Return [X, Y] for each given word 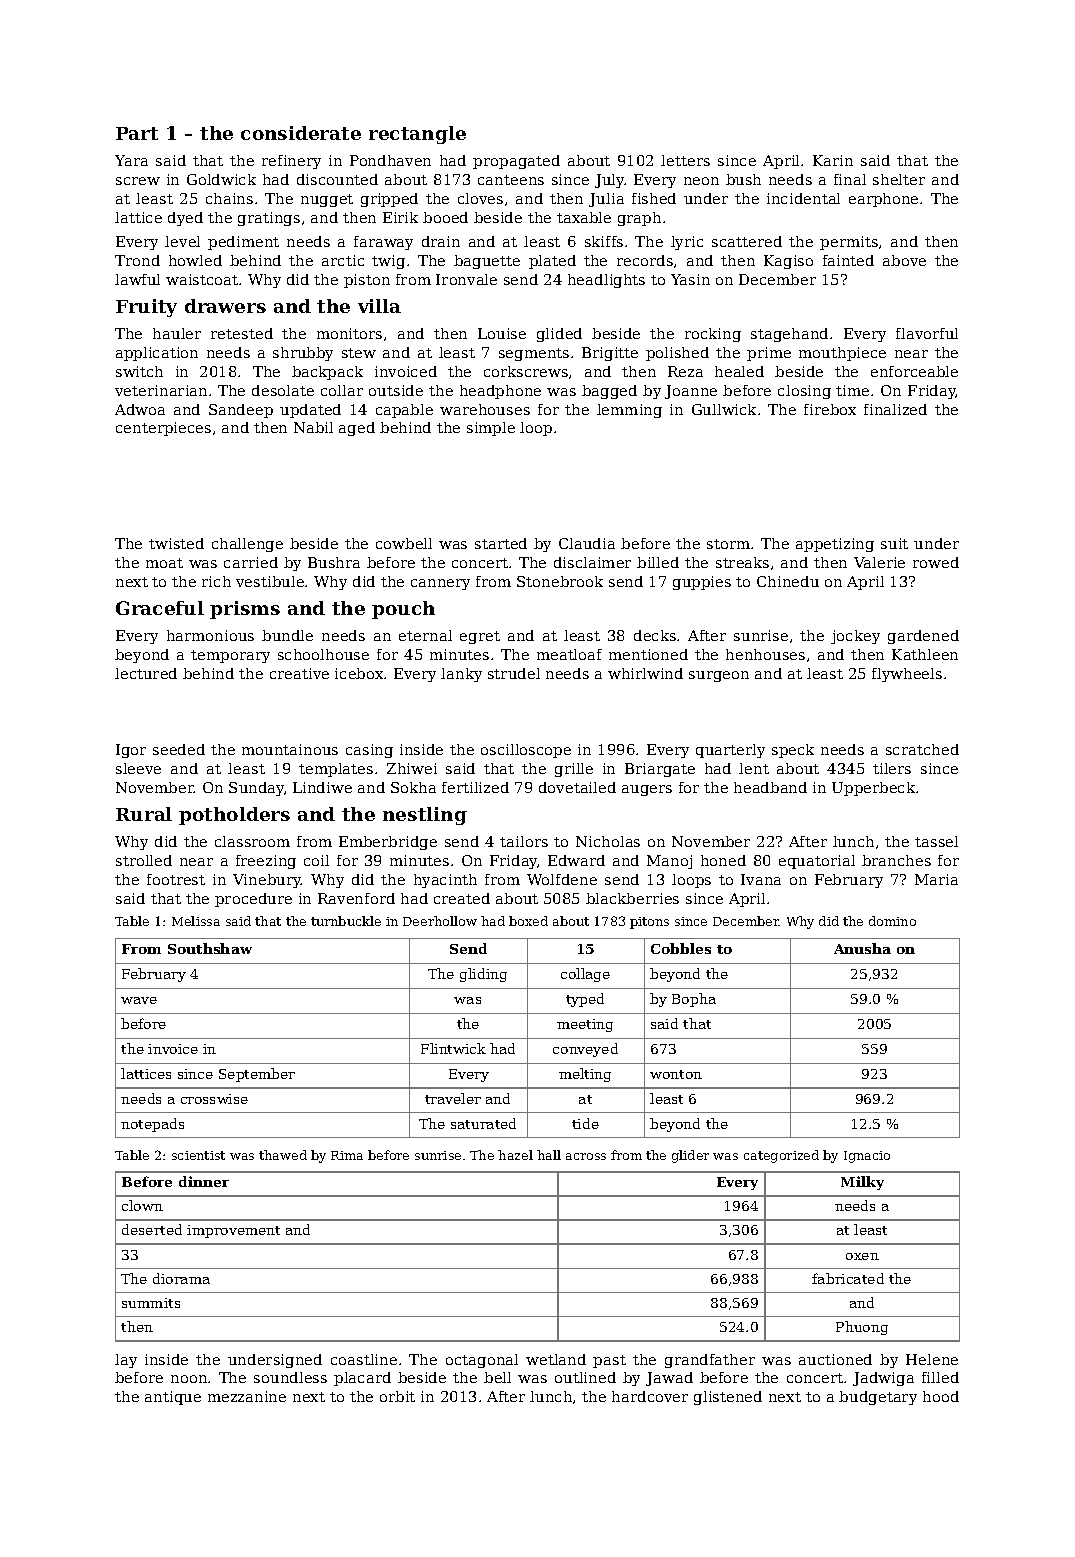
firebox [830, 409]
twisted [176, 543]
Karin [833, 160]
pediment [243, 243]
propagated [516, 162]
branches [896, 860]
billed [658, 562]
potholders [234, 816]
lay [126, 1361]
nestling [425, 816]
